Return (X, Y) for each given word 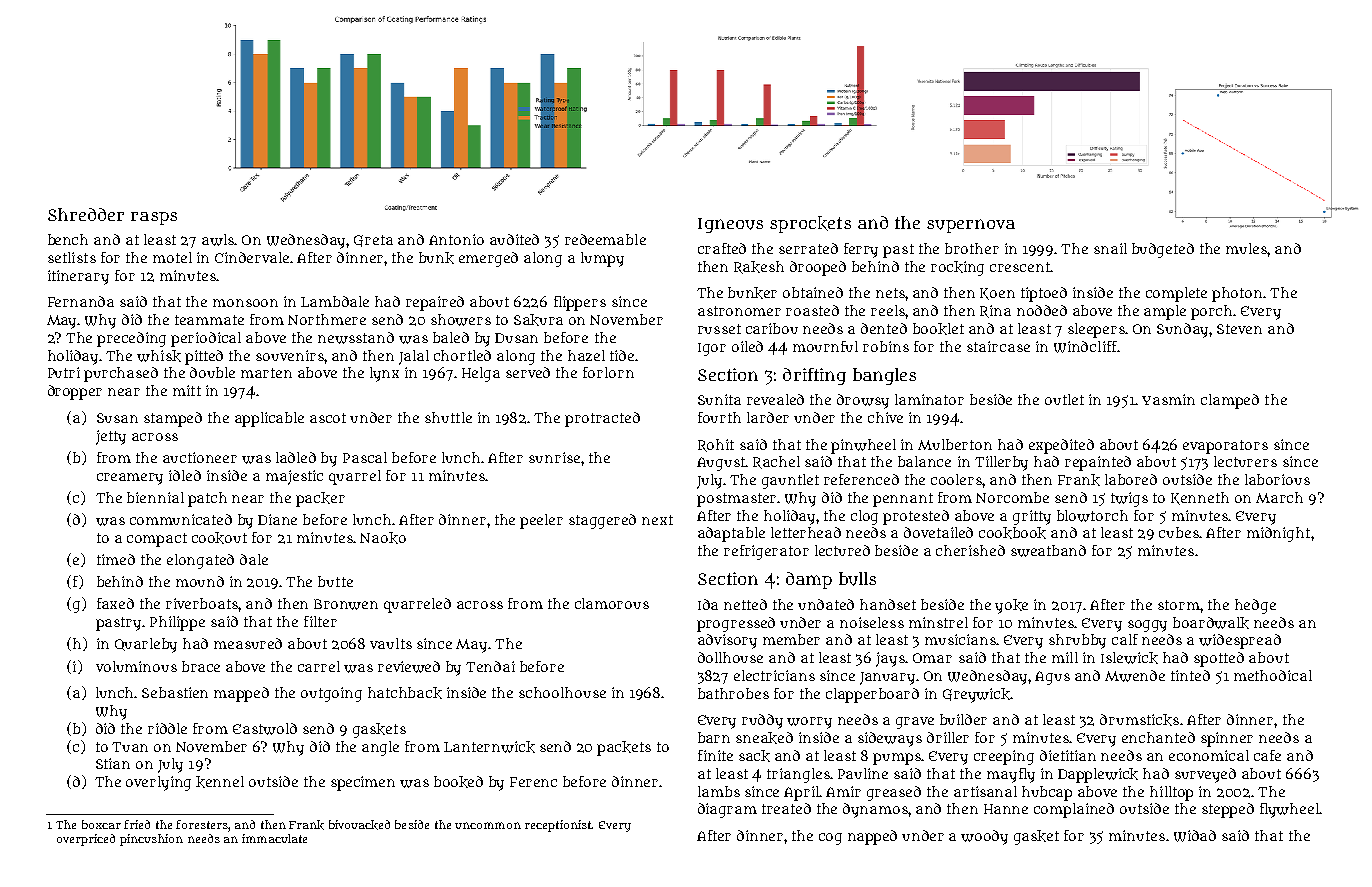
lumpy (602, 259)
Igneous (730, 225)
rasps (154, 218)
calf (1125, 639)
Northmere (327, 319)
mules (1247, 248)
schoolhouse (562, 692)
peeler (541, 521)
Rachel (776, 462)
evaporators (1225, 447)
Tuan (130, 747)
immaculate (274, 838)
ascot (328, 418)
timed (116, 559)
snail (1110, 248)
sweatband (1048, 551)
